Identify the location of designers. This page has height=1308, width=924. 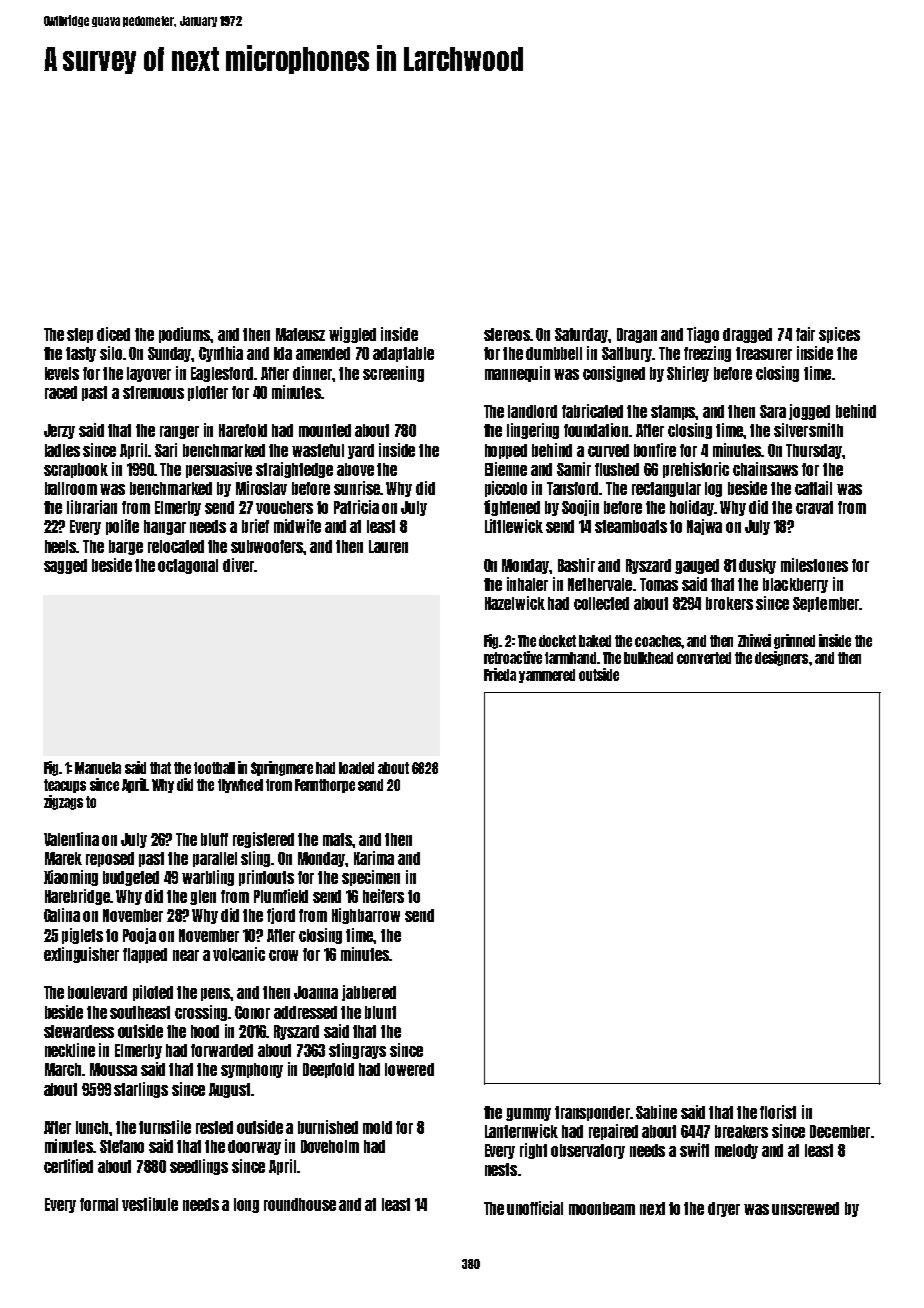
(781, 658).
